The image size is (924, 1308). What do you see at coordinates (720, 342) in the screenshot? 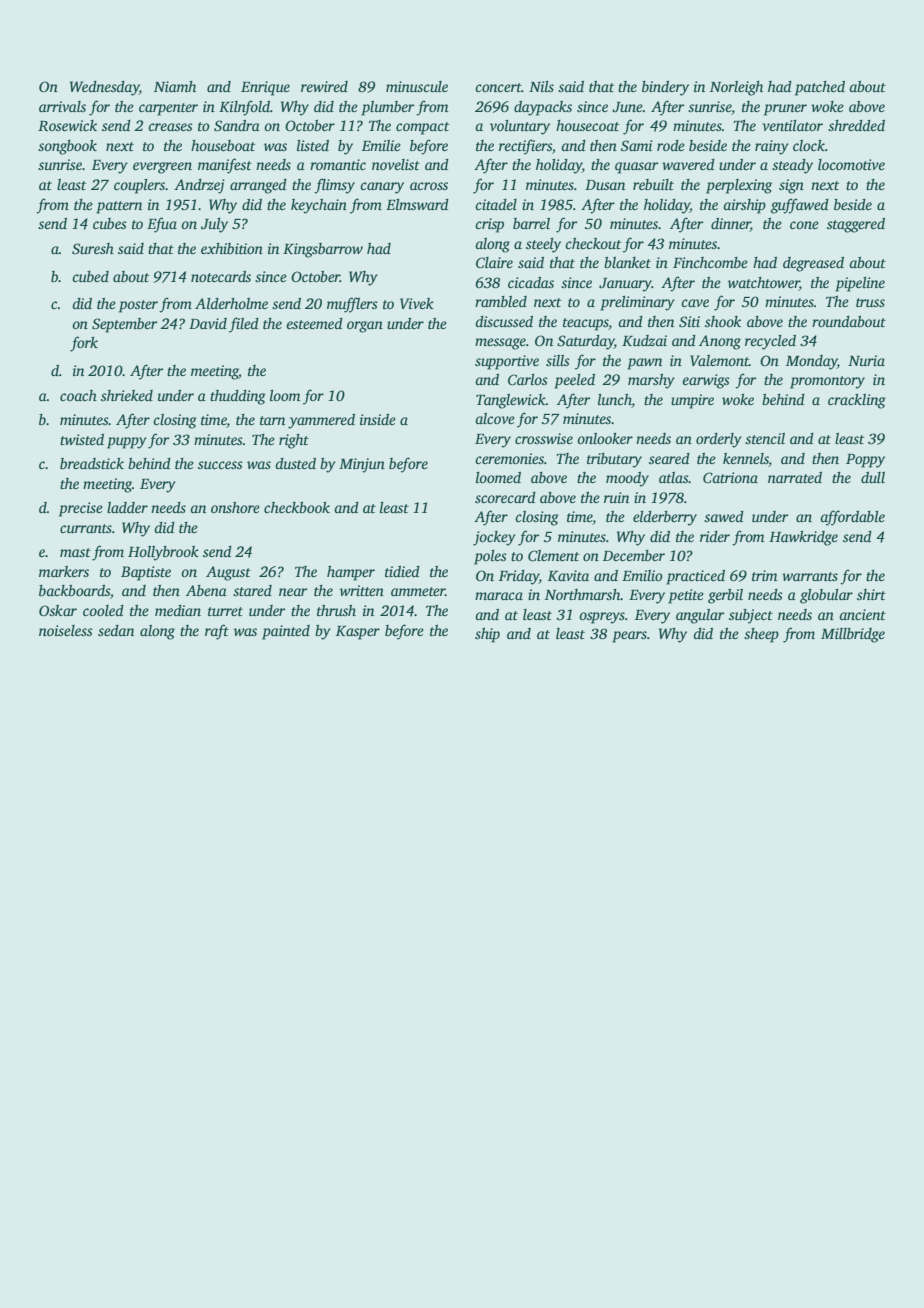
I see `Anong` at bounding box center [720, 342].
